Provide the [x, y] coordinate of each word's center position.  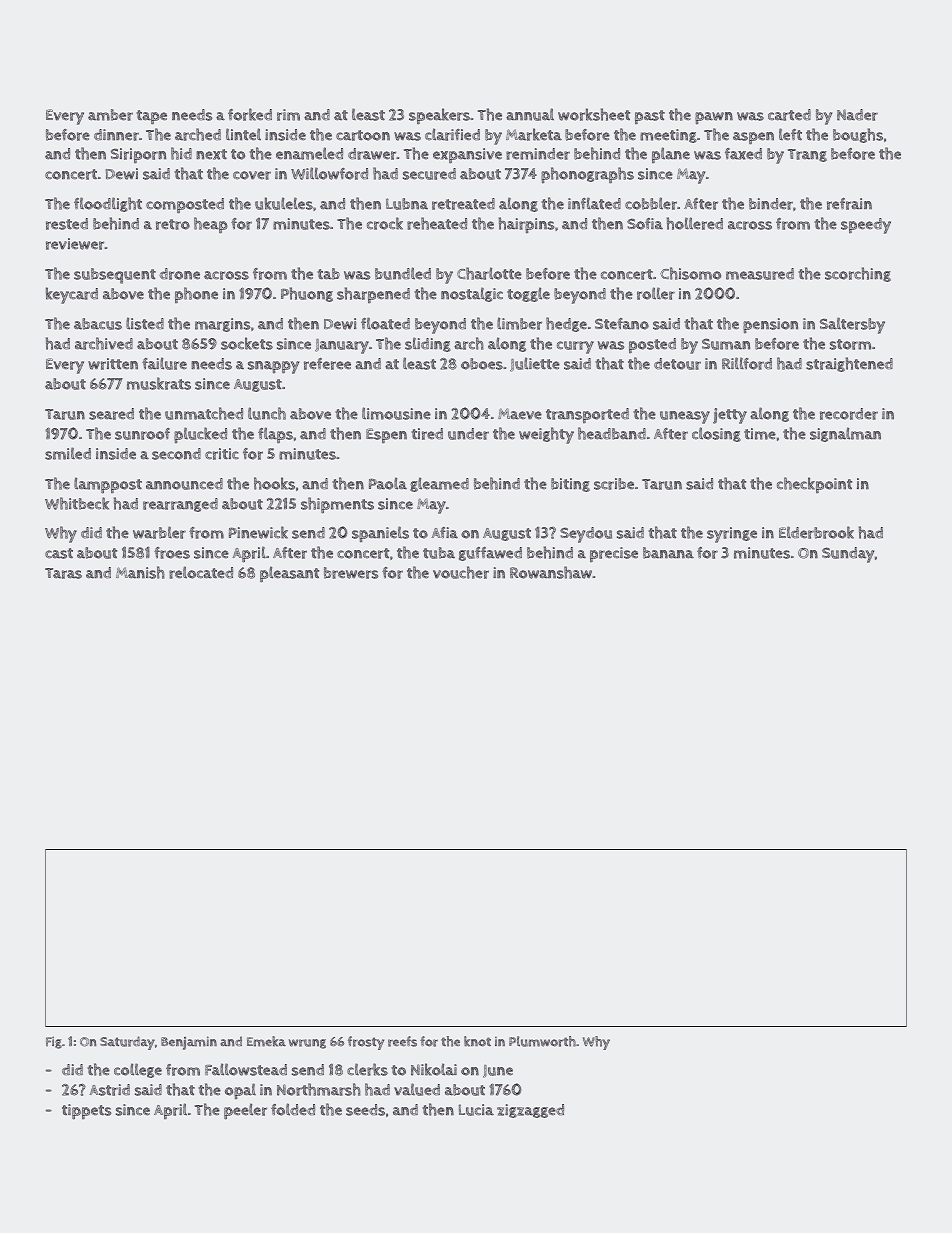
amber [110, 115]
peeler [245, 1111]
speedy [866, 226]
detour [677, 364]
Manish [140, 572]
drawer [372, 154]
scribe [614, 484]
